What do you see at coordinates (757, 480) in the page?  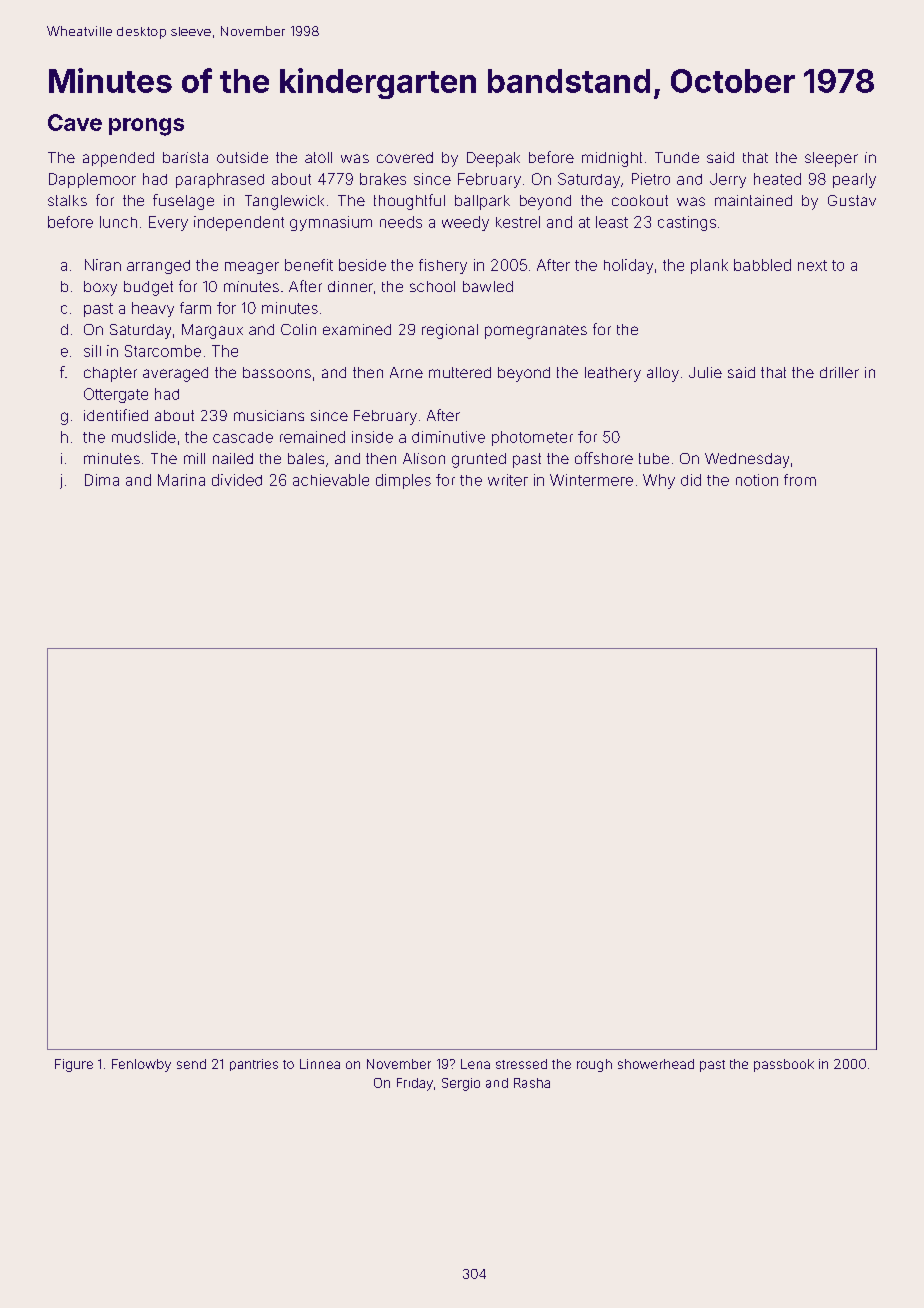 I see `notion` at bounding box center [757, 480].
